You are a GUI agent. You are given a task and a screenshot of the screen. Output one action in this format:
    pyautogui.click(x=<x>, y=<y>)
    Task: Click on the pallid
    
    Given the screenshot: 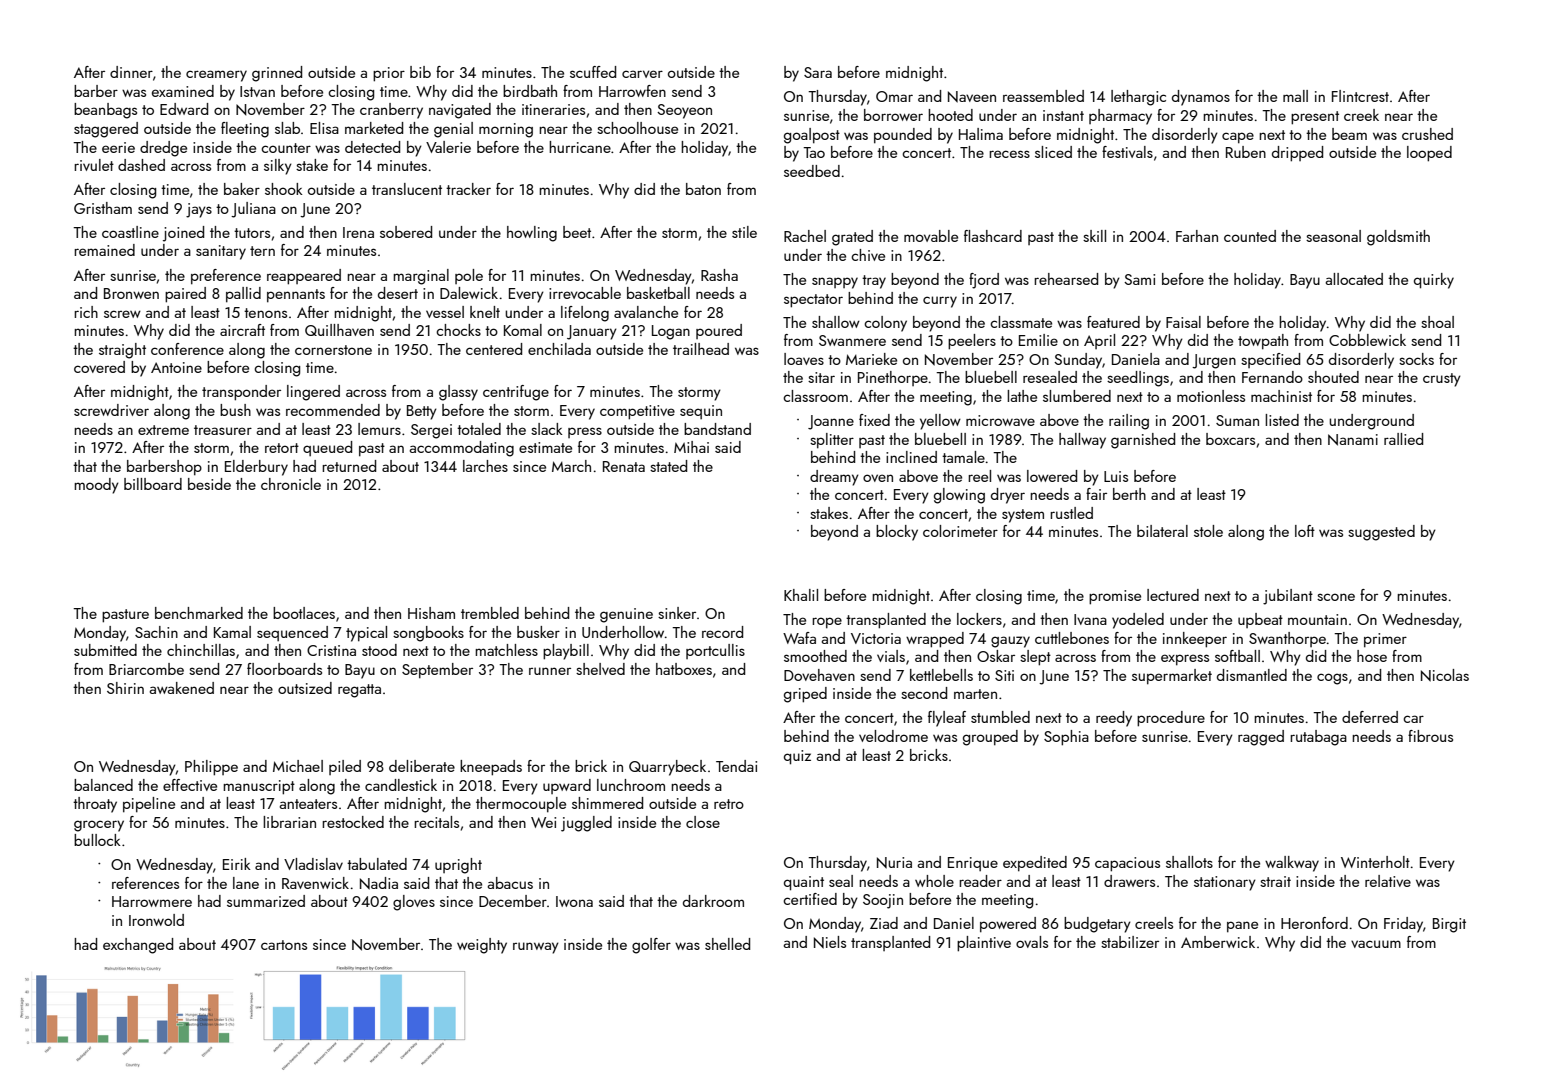 What is the action you would take?
    pyautogui.click(x=243, y=295)
